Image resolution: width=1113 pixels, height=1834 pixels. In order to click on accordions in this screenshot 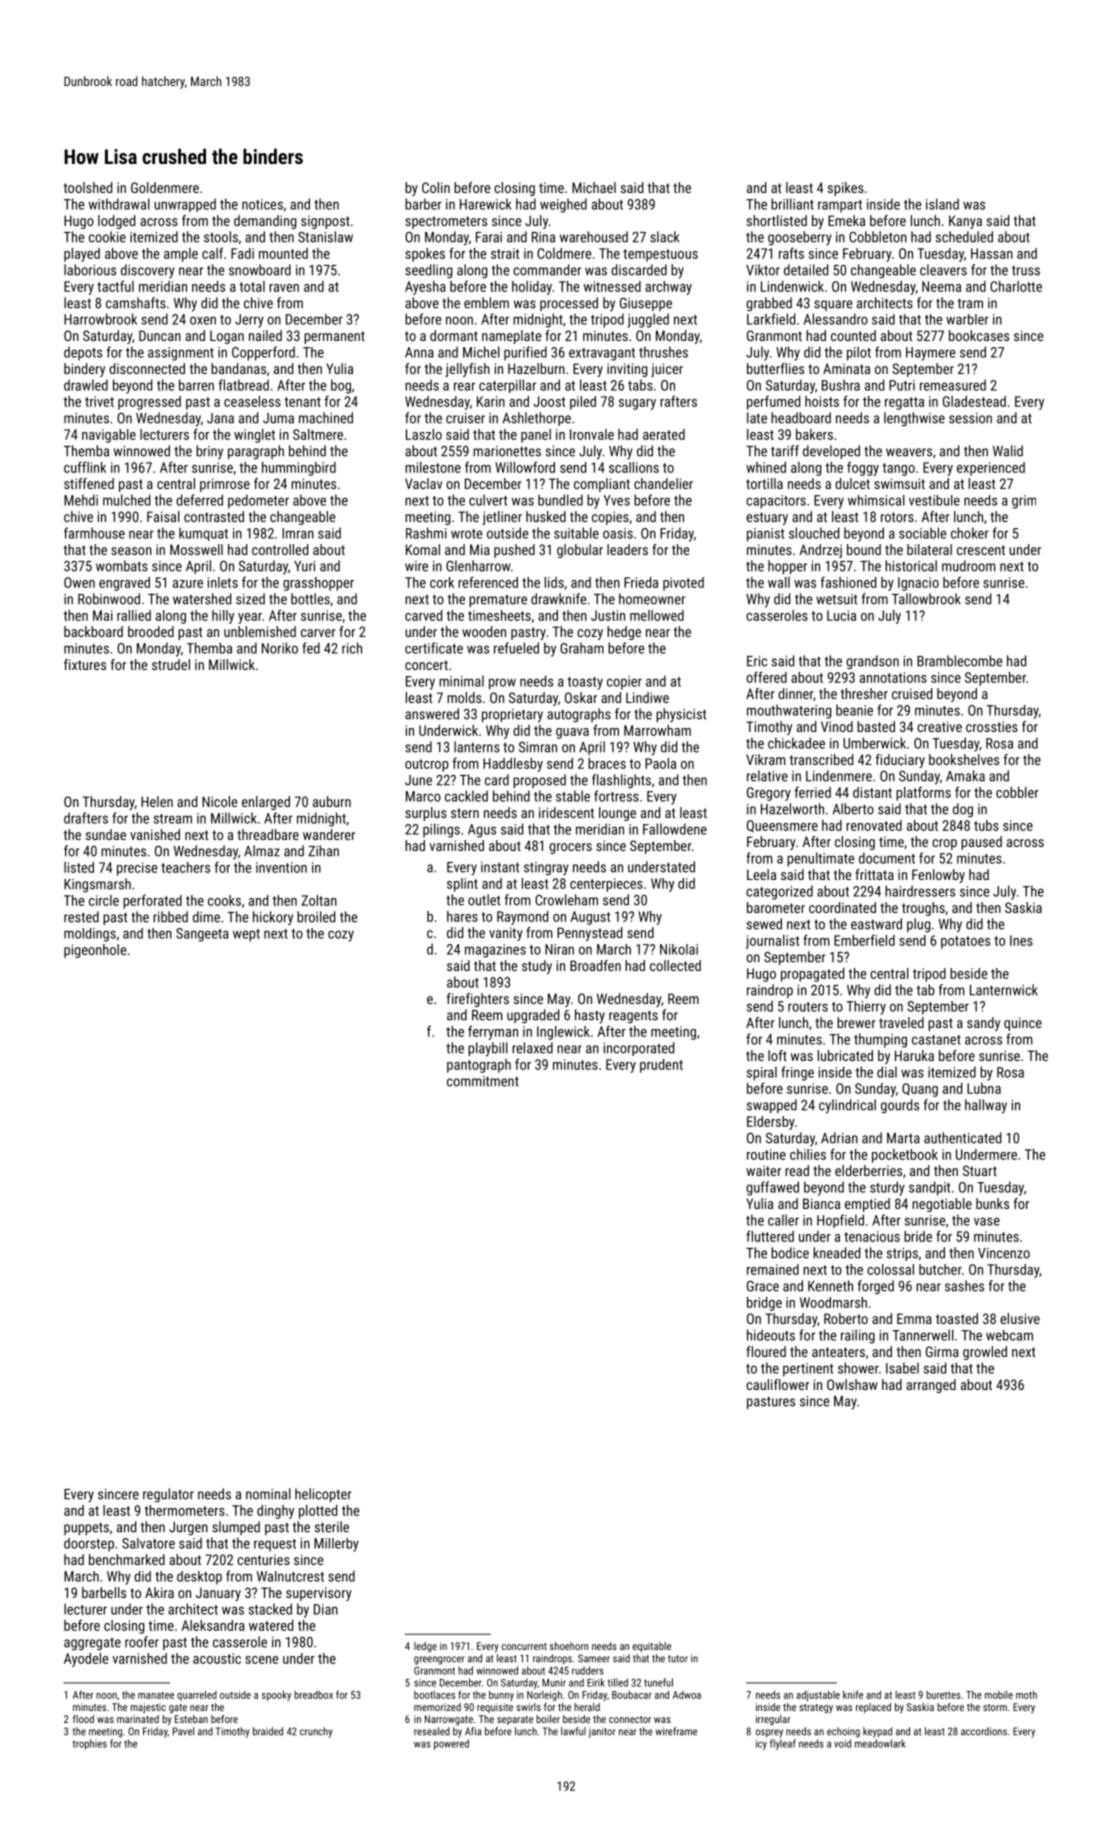, I will do `click(984, 1731)`.
